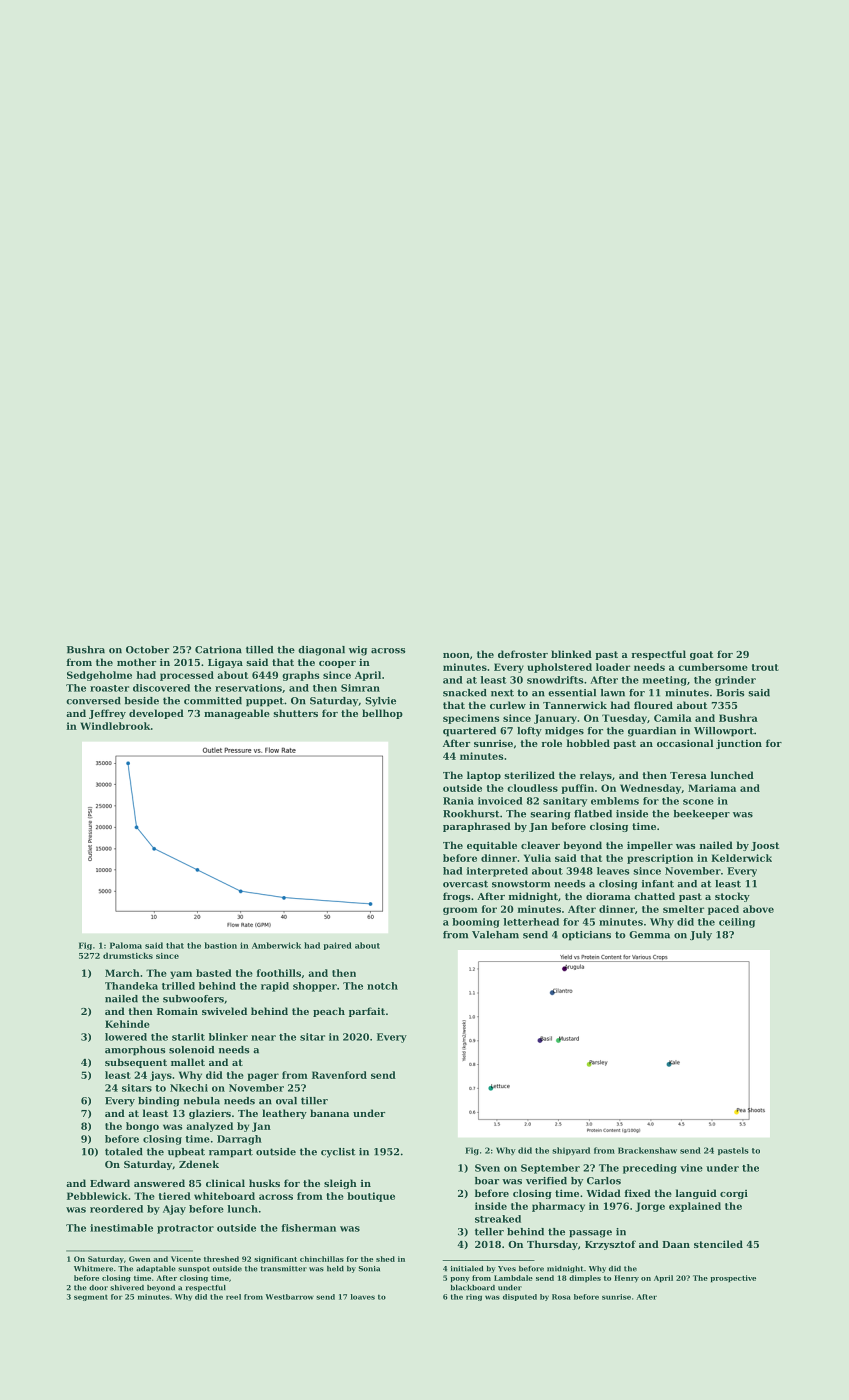 This screenshot has width=849, height=1400. Describe the element at coordinates (131, 986) in the screenshot. I see `Thandeka` at that location.
